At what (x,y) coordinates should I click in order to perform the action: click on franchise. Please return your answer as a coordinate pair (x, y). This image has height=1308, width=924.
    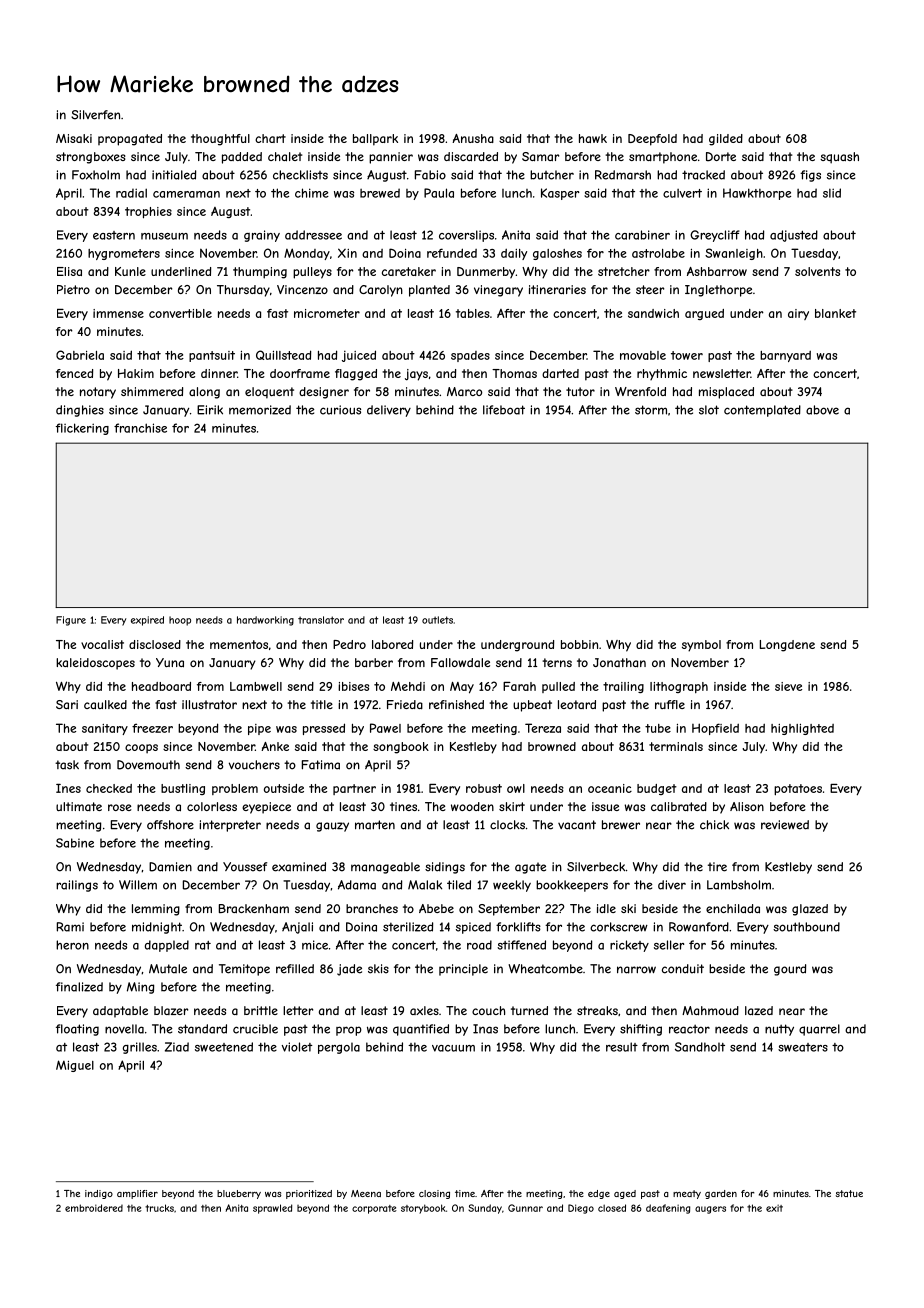
    Looking at the image, I should click on (140, 428).
